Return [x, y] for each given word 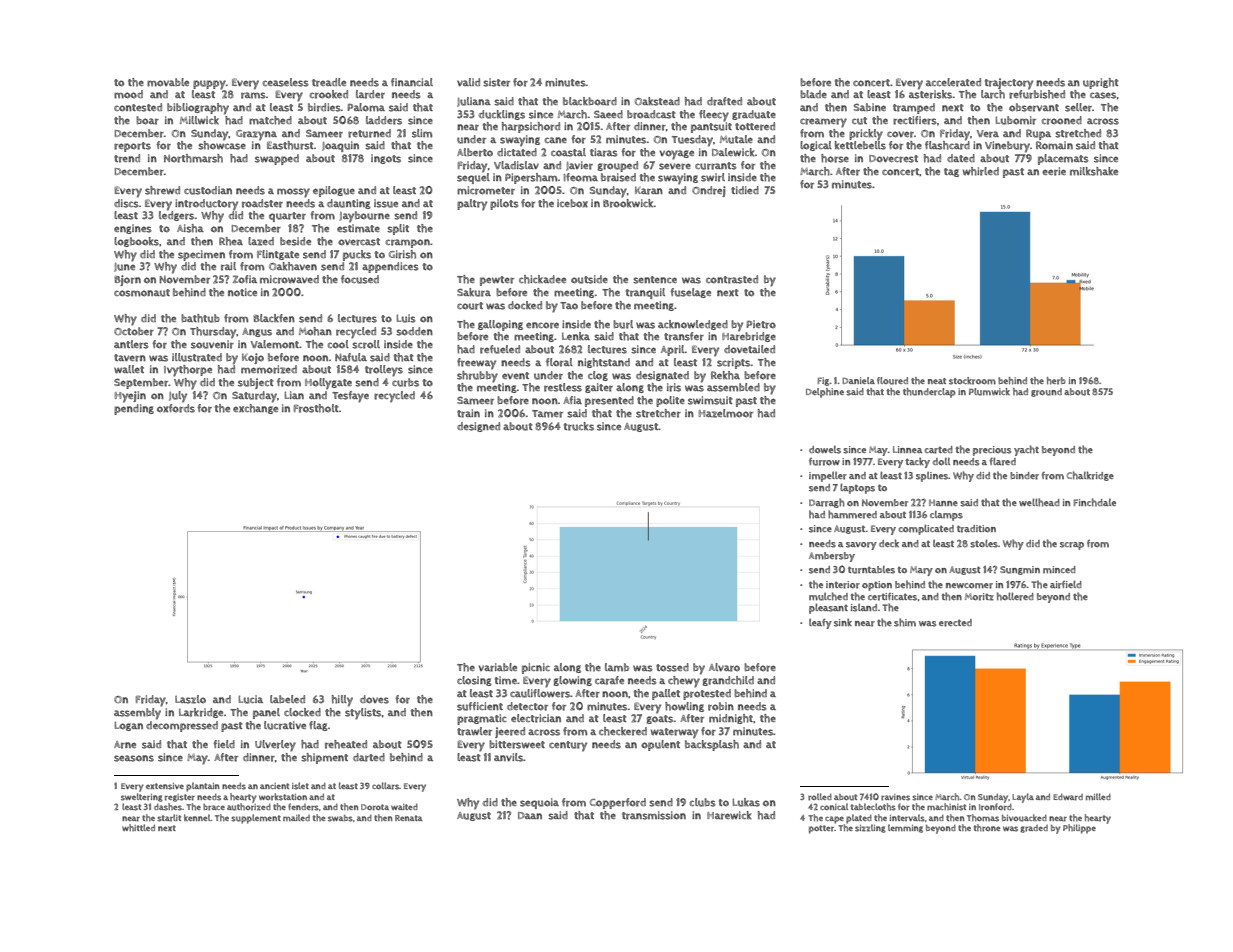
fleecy [714, 116]
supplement [256, 819]
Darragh [826, 503]
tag [951, 172]
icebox [572, 203]
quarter [287, 217]
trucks [579, 426]
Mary [921, 571]
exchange [255, 409]
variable [497, 667]
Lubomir [1015, 120]
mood [128, 94]
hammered [852, 514]
